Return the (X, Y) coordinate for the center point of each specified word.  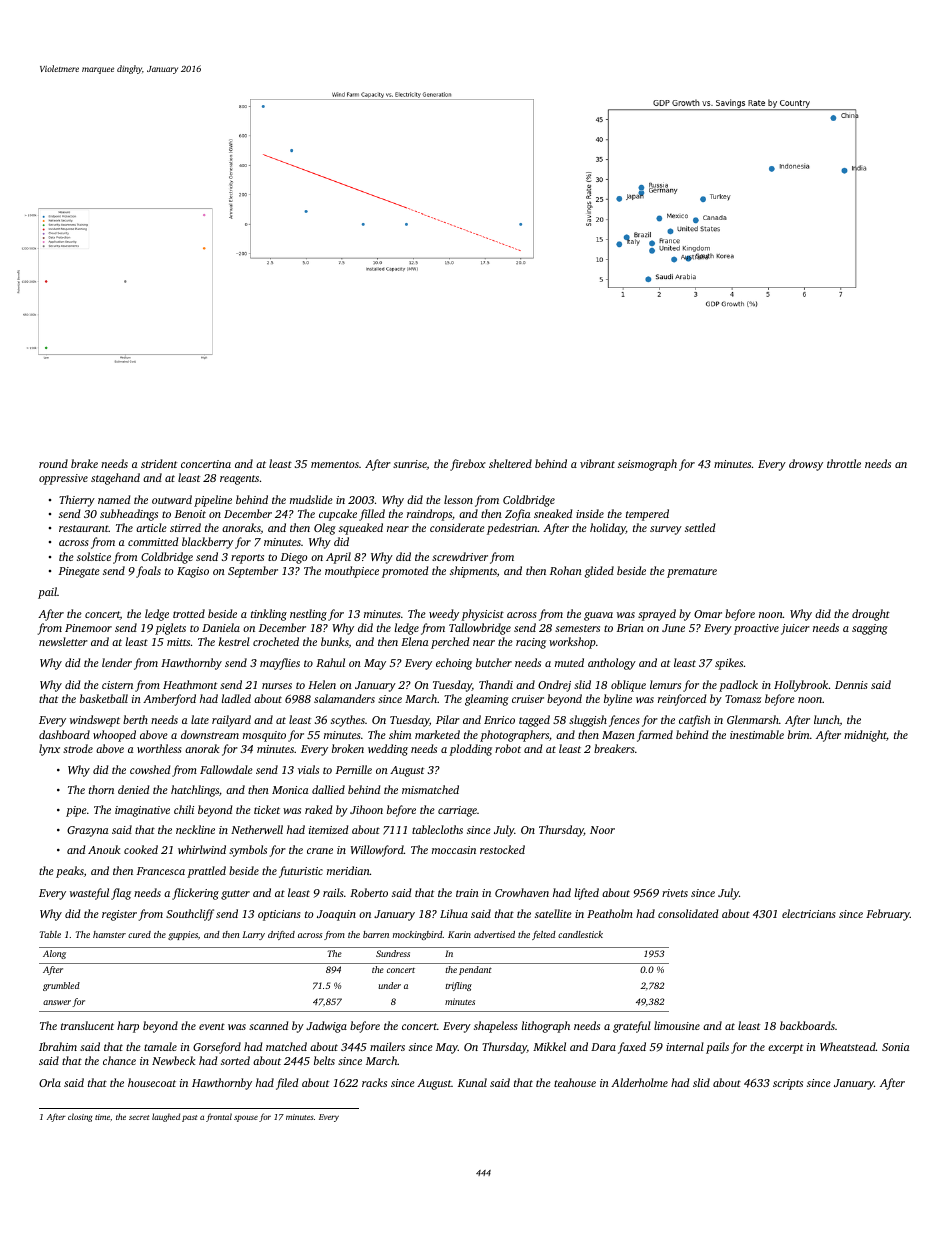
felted (544, 935)
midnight (865, 736)
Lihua (454, 913)
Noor (602, 830)
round (53, 463)
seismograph (647, 465)
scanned (268, 1025)
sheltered (510, 463)
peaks (70, 872)
